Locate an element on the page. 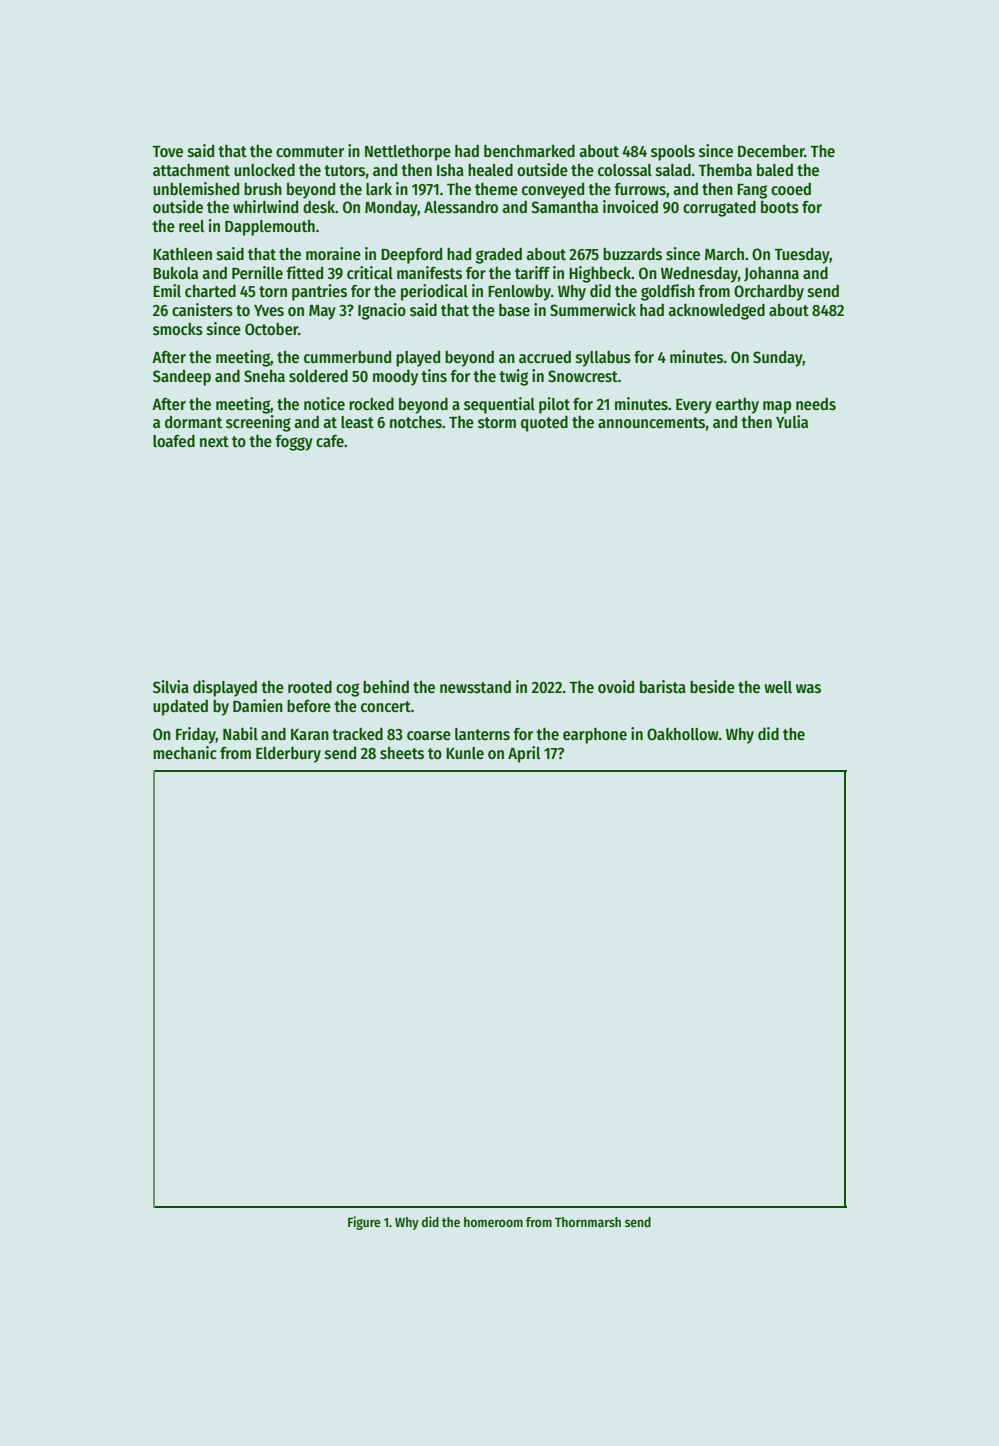 The image size is (999, 1446). Ignacio is located at coordinates (382, 311).
